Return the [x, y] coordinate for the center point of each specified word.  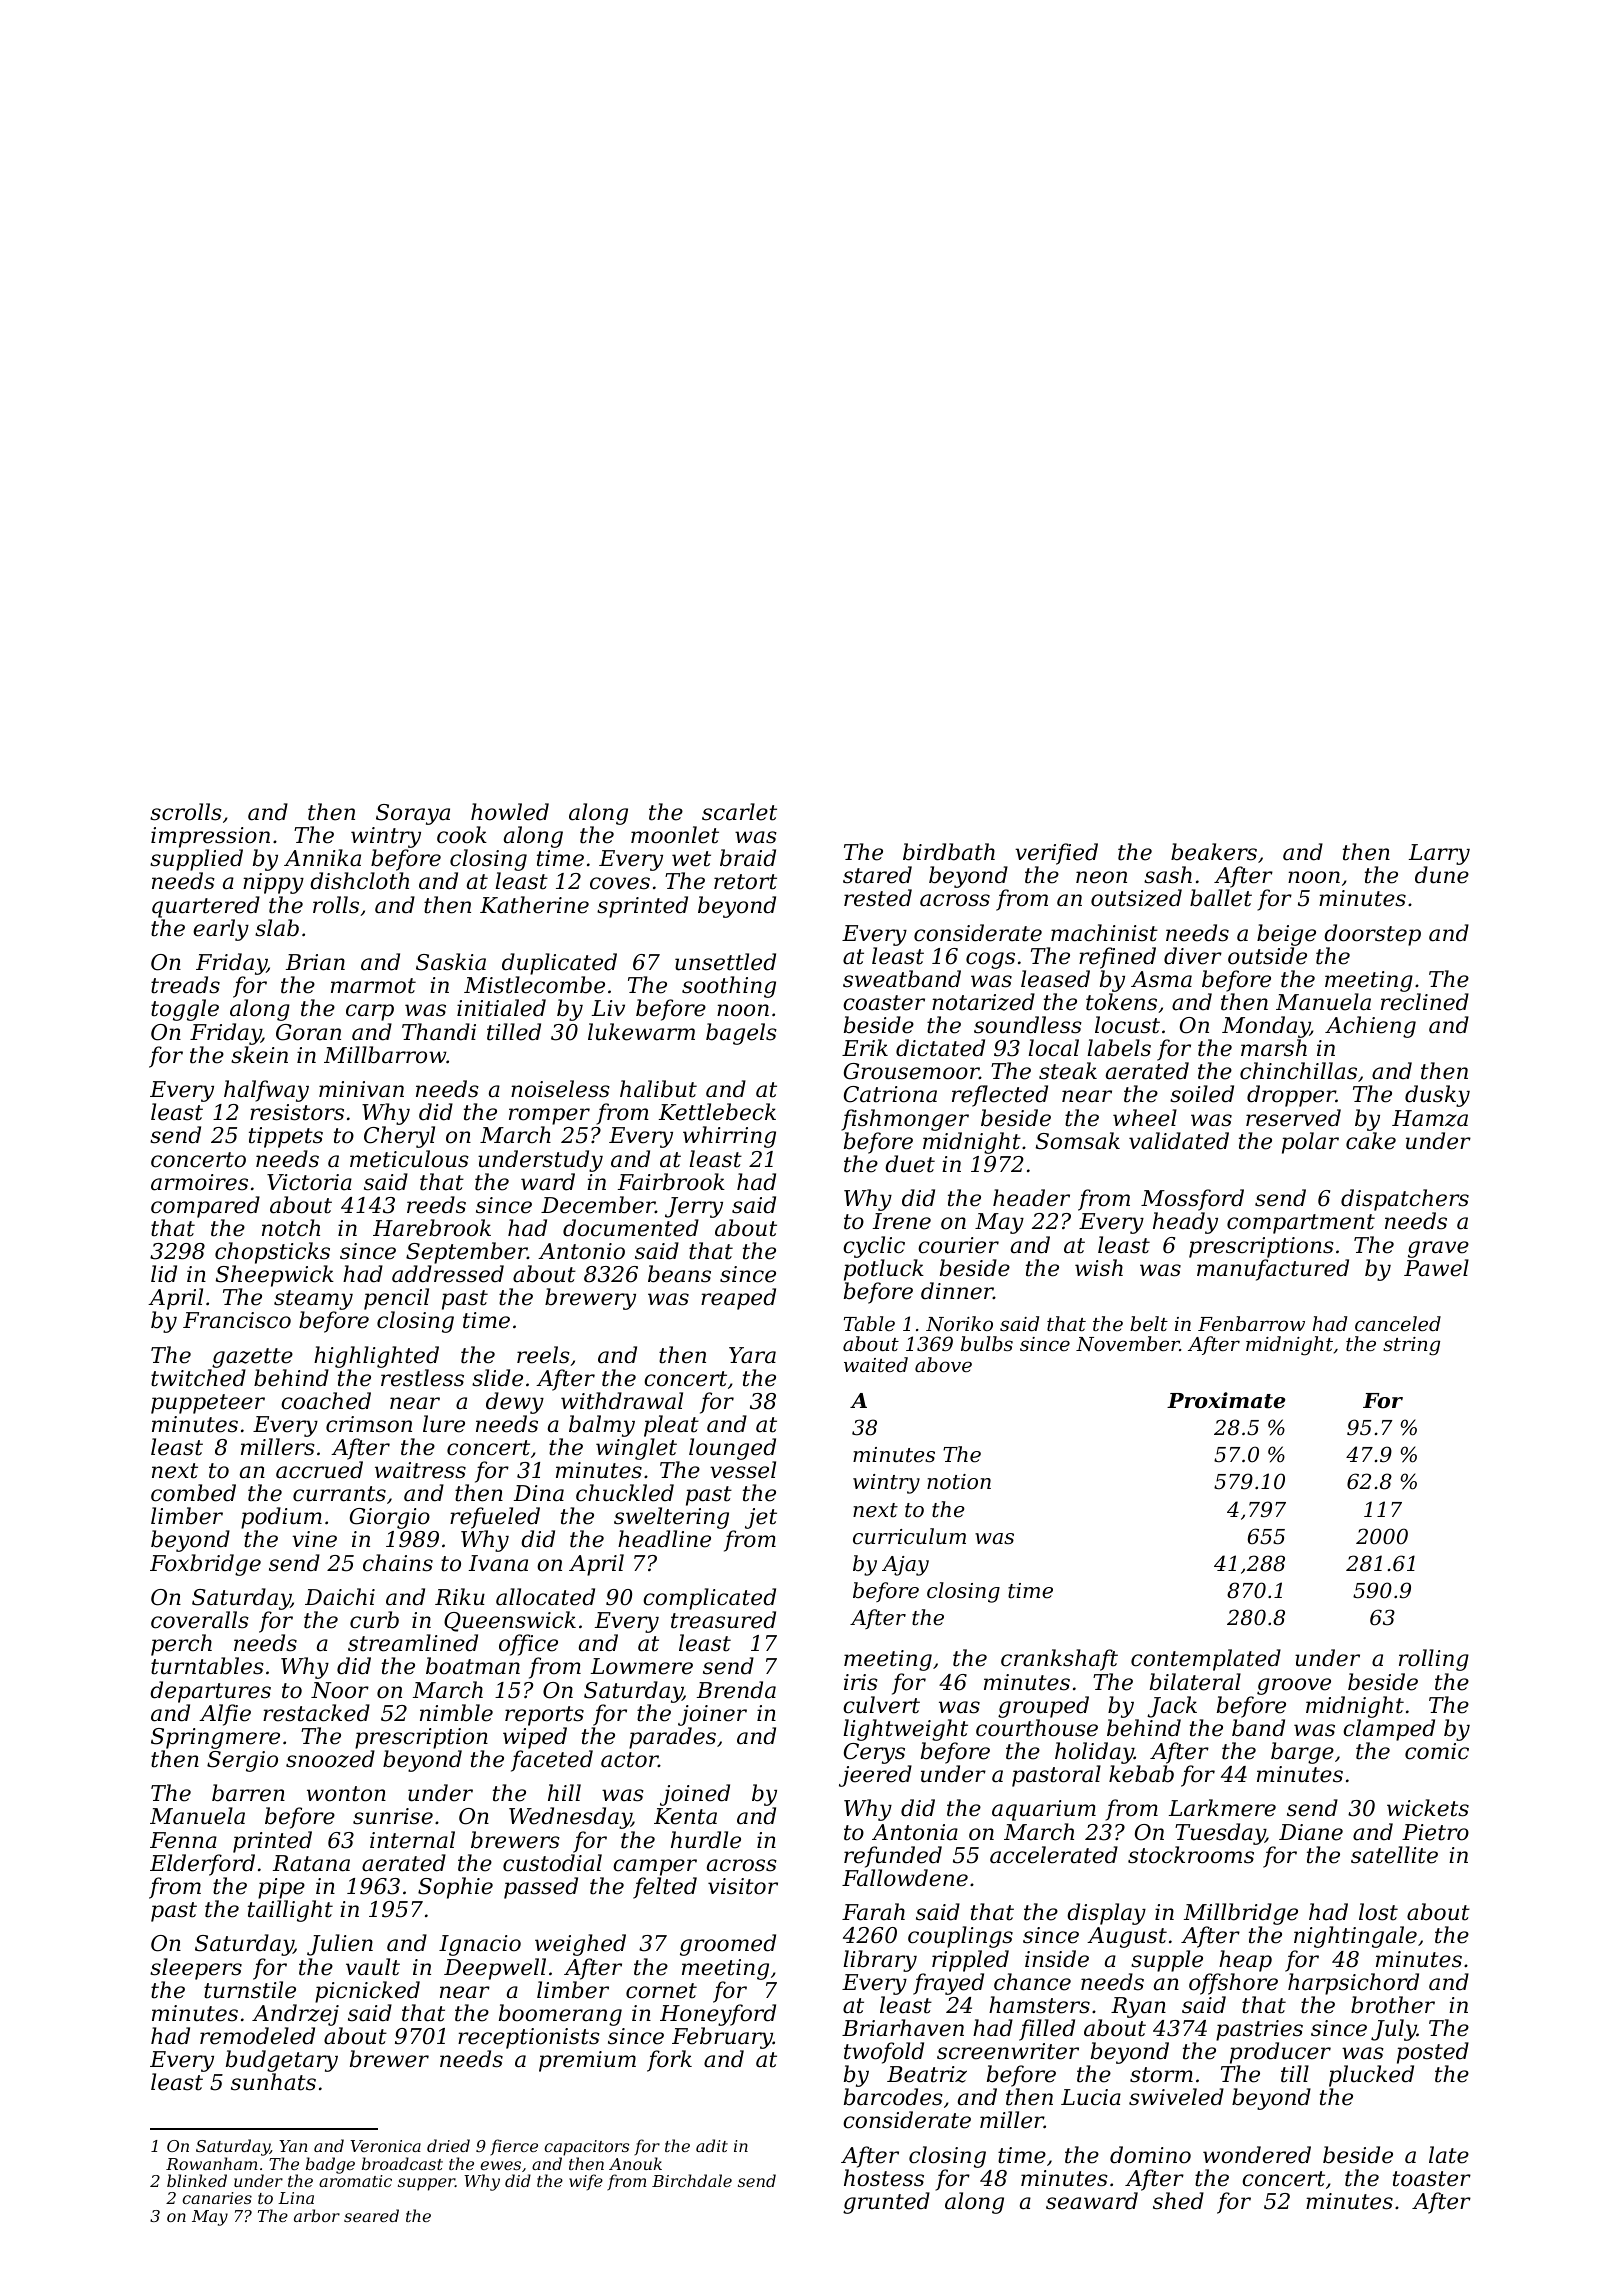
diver [1193, 956]
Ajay [905, 1566]
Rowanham [211, 2163]
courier [958, 1245]
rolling [1434, 1660]
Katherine [534, 905]
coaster [884, 1003]
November [1128, 1343]
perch [181, 1645]
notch [291, 1228]
